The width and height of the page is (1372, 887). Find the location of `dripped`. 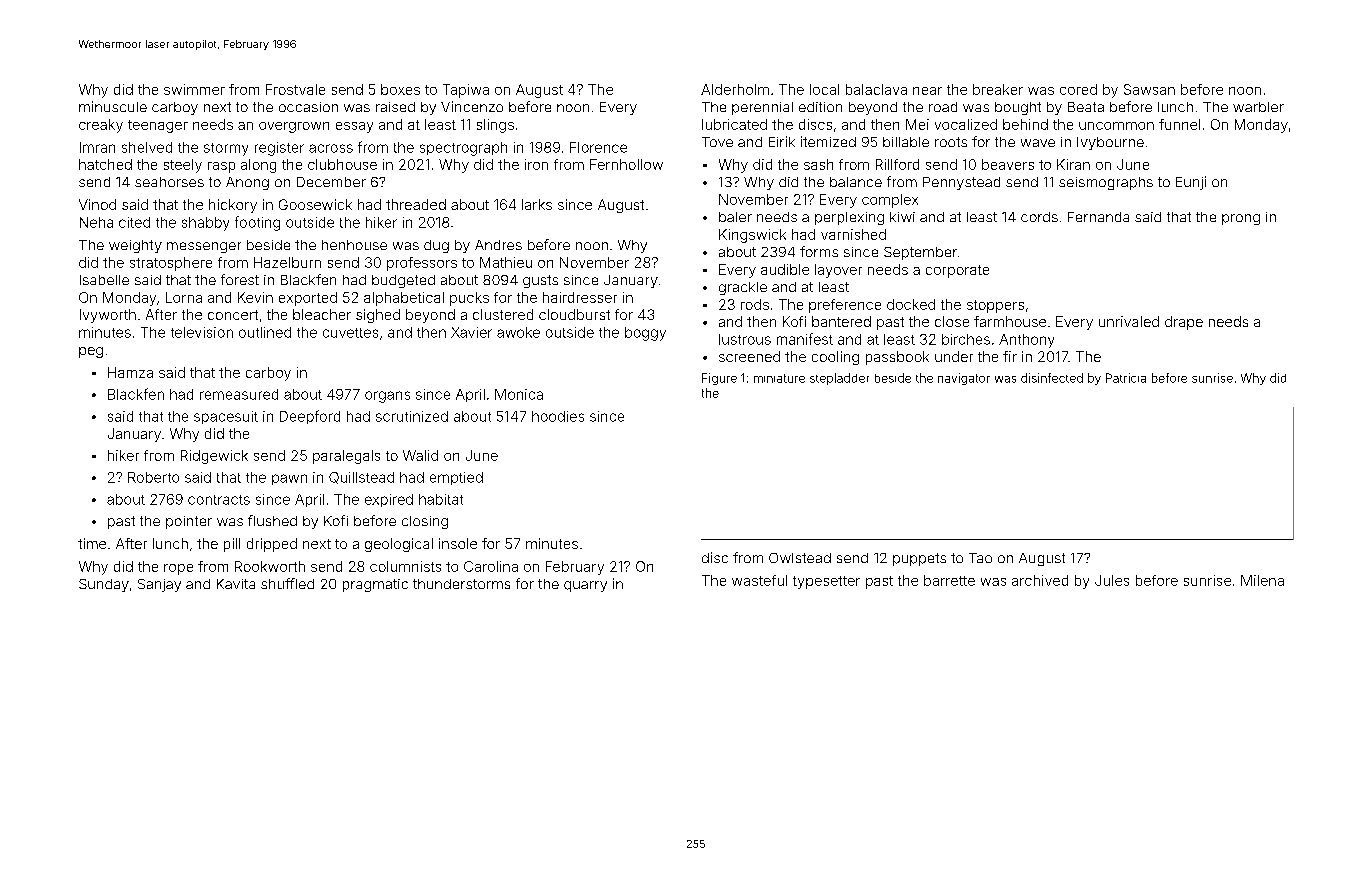

dripped is located at coordinates (272, 545).
